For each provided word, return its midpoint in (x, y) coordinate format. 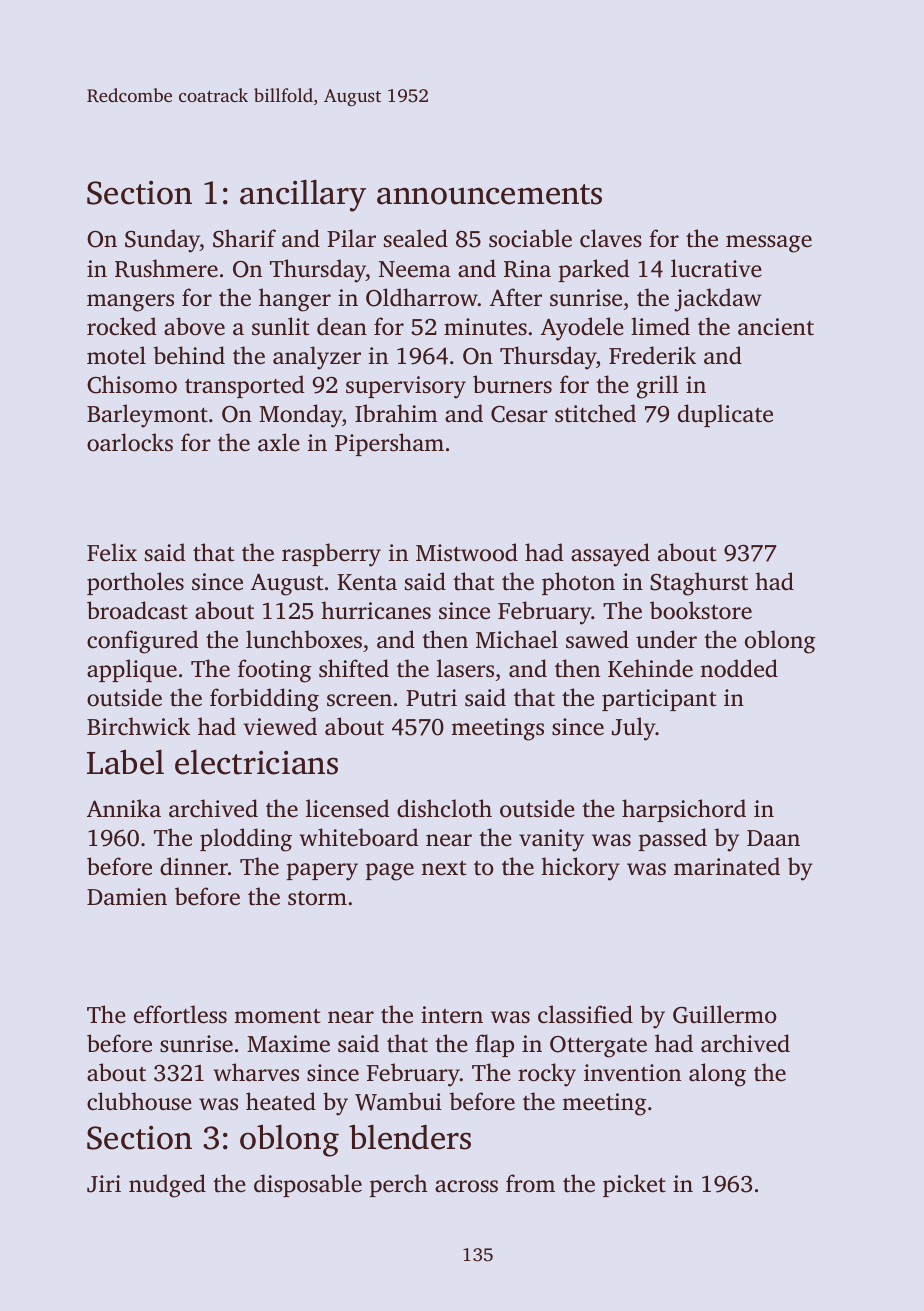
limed (660, 326)
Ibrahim (396, 413)
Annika (124, 808)
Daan (773, 838)
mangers (130, 303)
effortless (180, 1014)
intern (452, 1015)
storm (317, 898)
